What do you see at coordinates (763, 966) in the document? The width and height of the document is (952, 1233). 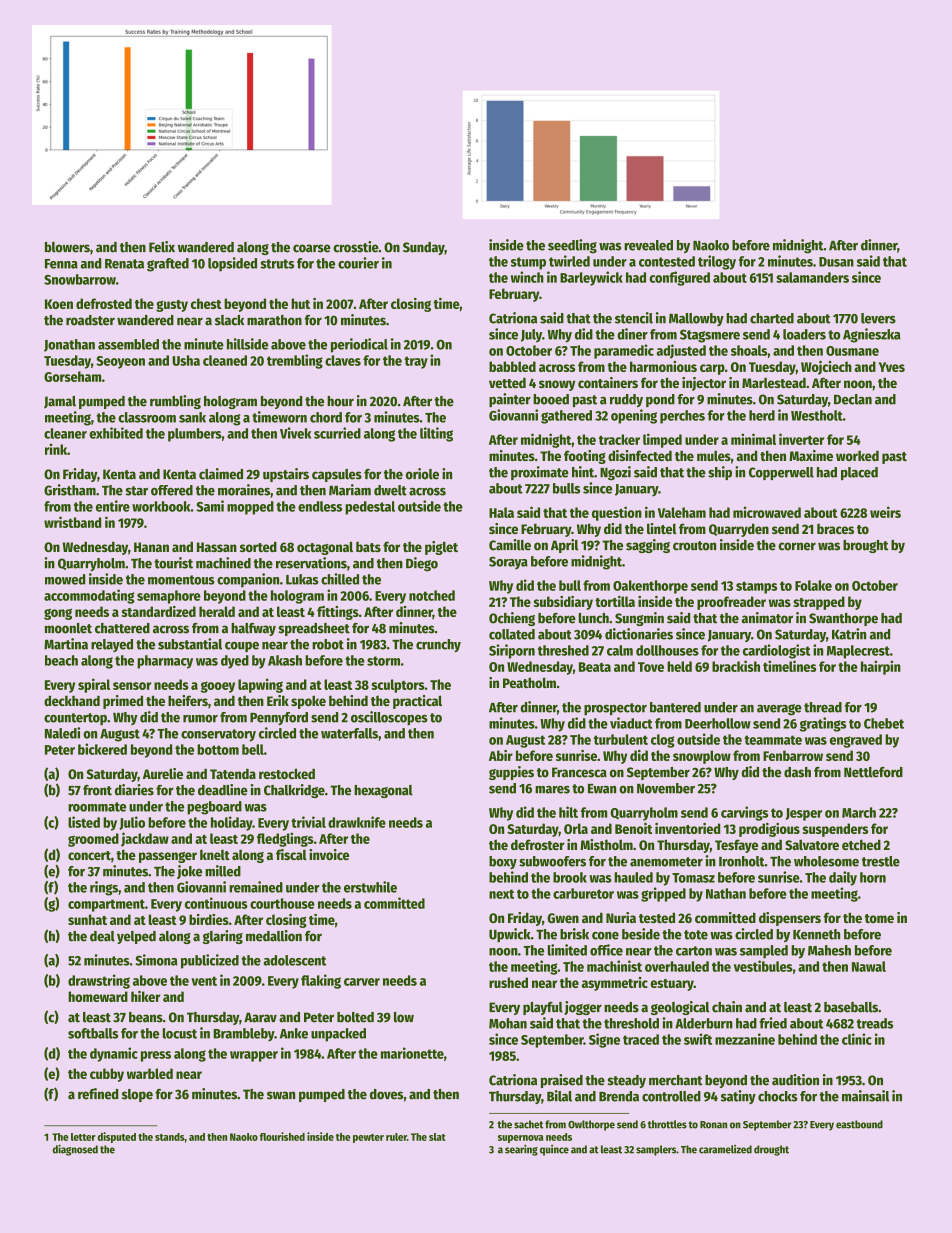 I see `vestibules` at bounding box center [763, 966].
